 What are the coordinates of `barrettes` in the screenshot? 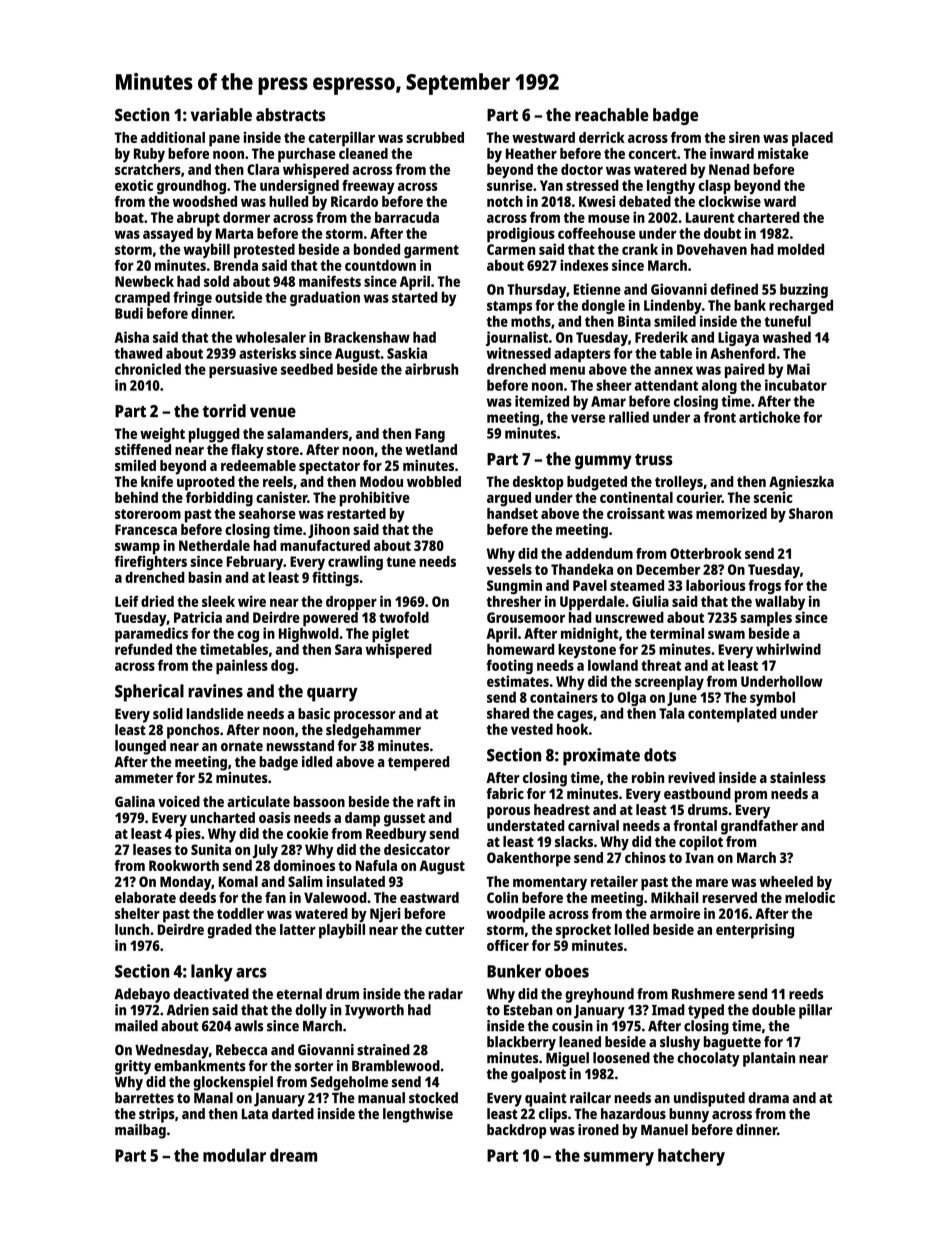 It's located at (144, 1098).
